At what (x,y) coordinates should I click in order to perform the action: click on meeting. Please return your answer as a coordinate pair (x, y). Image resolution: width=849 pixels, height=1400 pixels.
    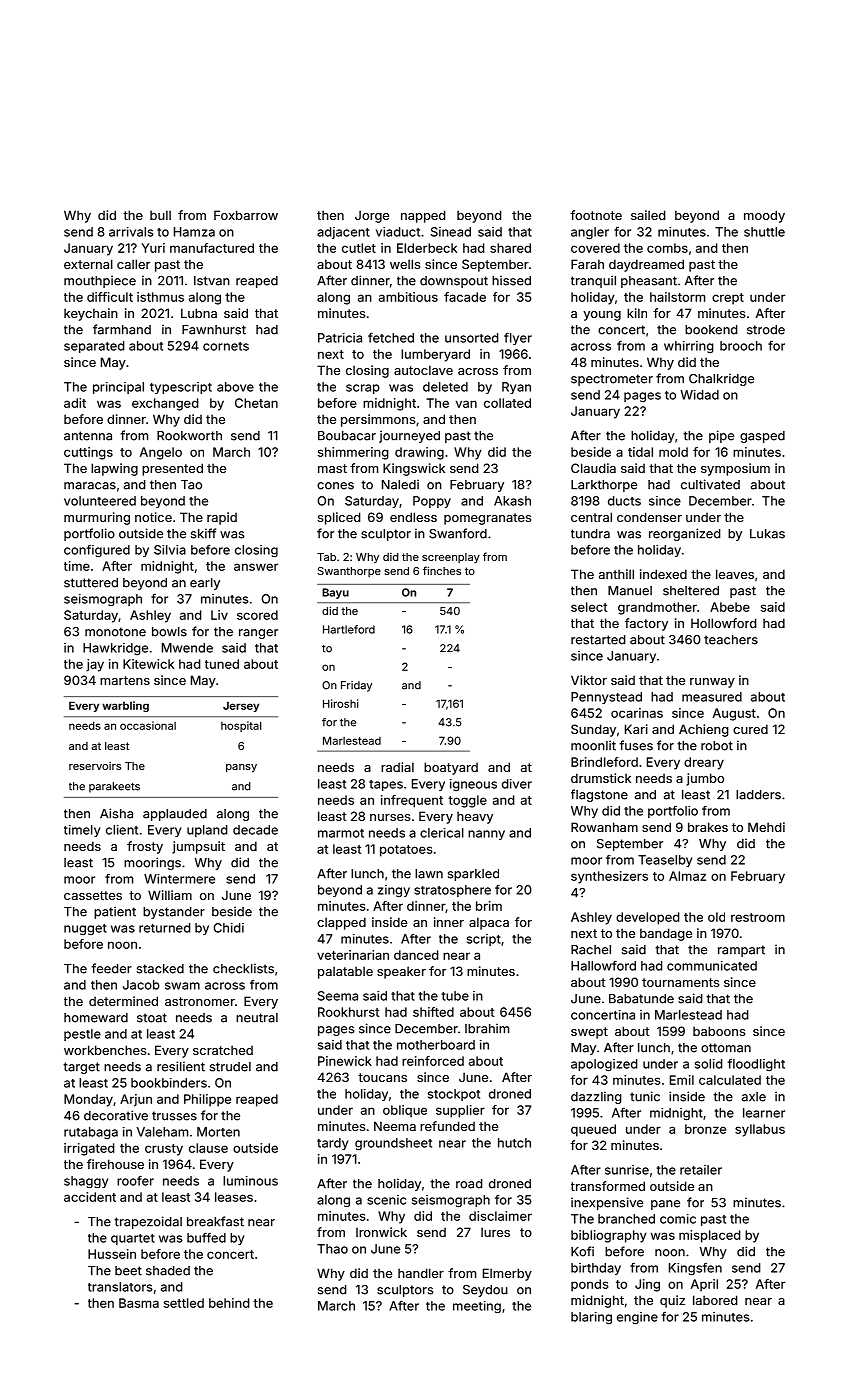
    Looking at the image, I should click on (477, 1307).
